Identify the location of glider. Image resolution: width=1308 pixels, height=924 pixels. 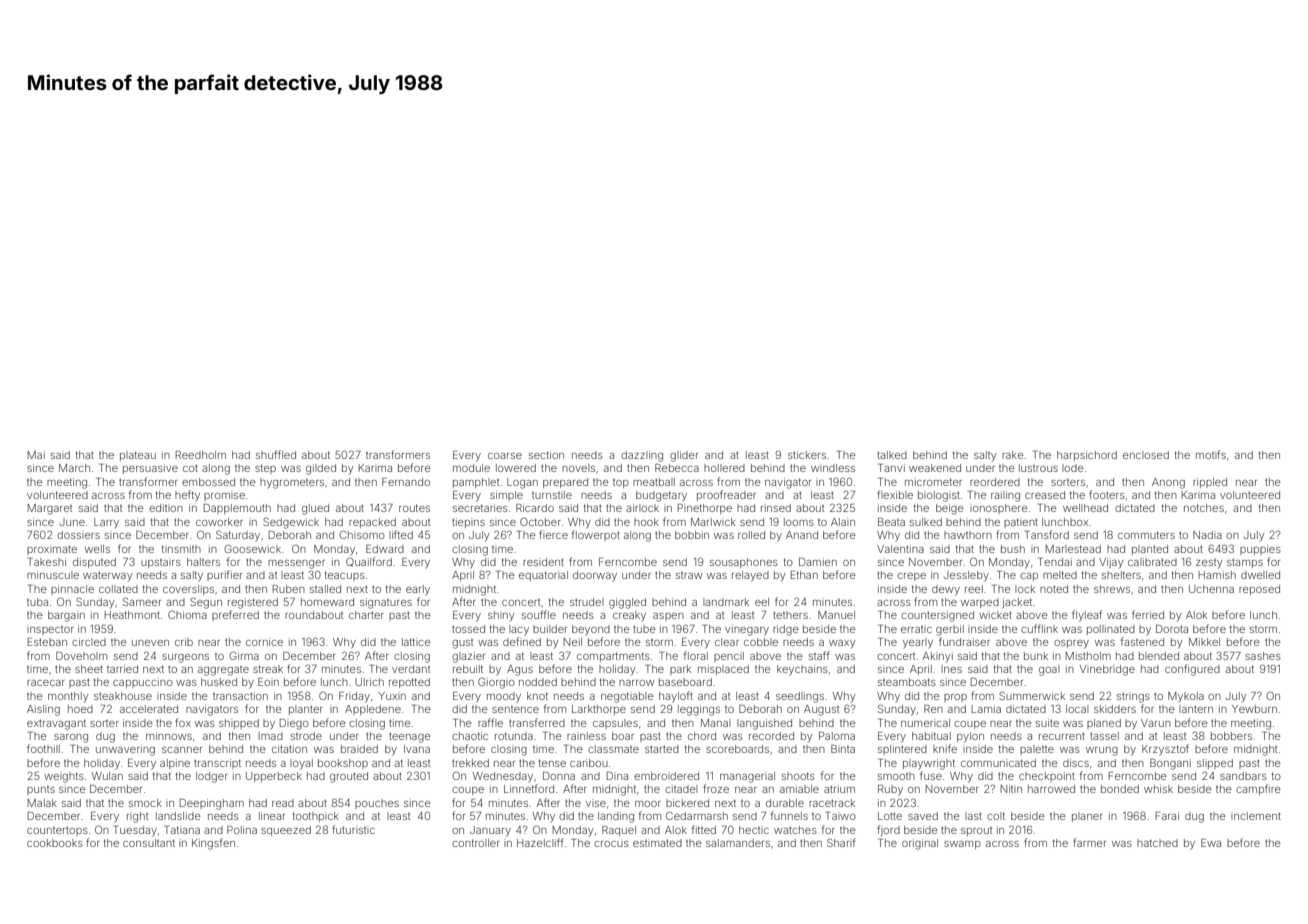
(684, 456).
